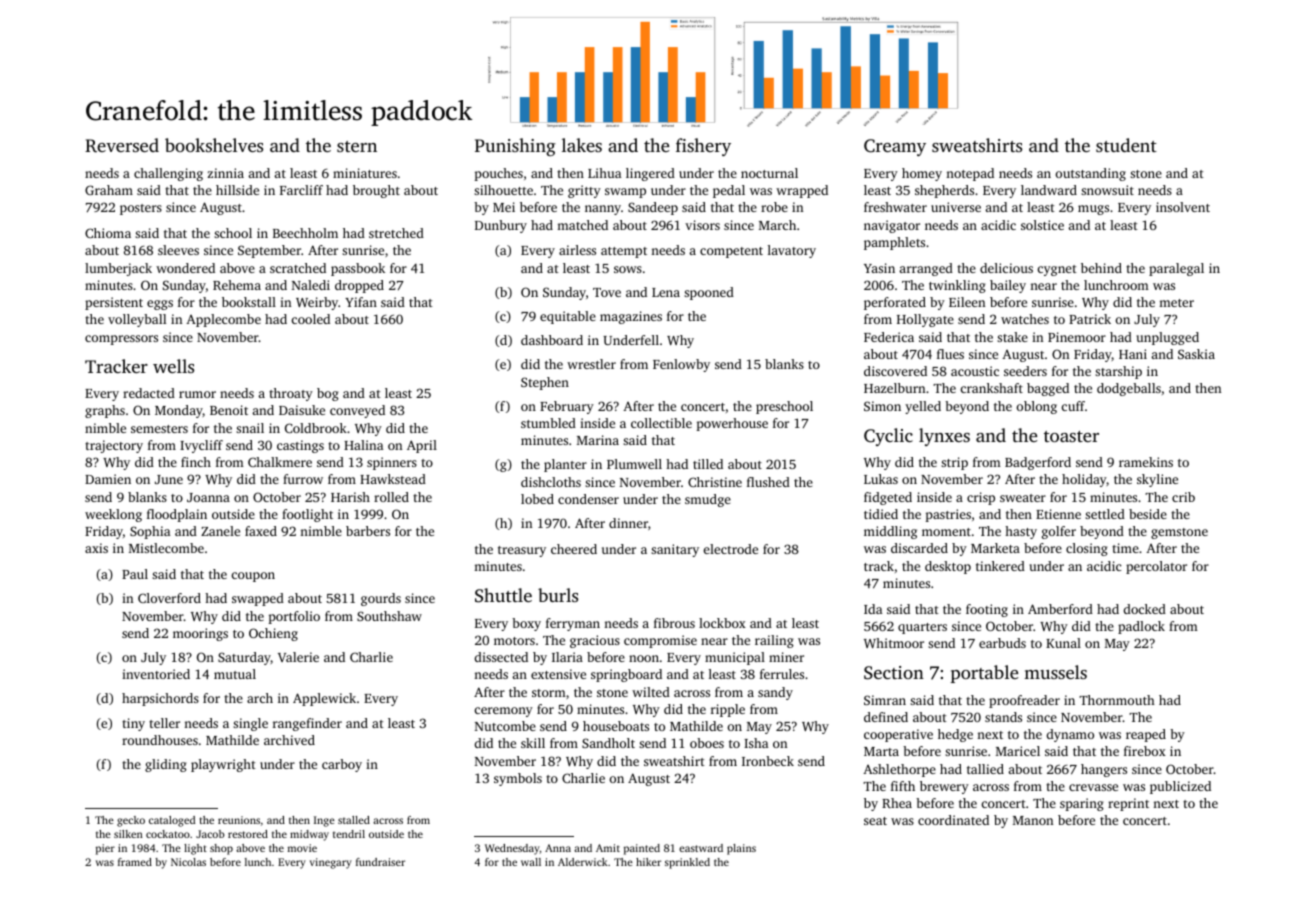  What do you see at coordinates (577, 250) in the document?
I see `airless` at bounding box center [577, 250].
